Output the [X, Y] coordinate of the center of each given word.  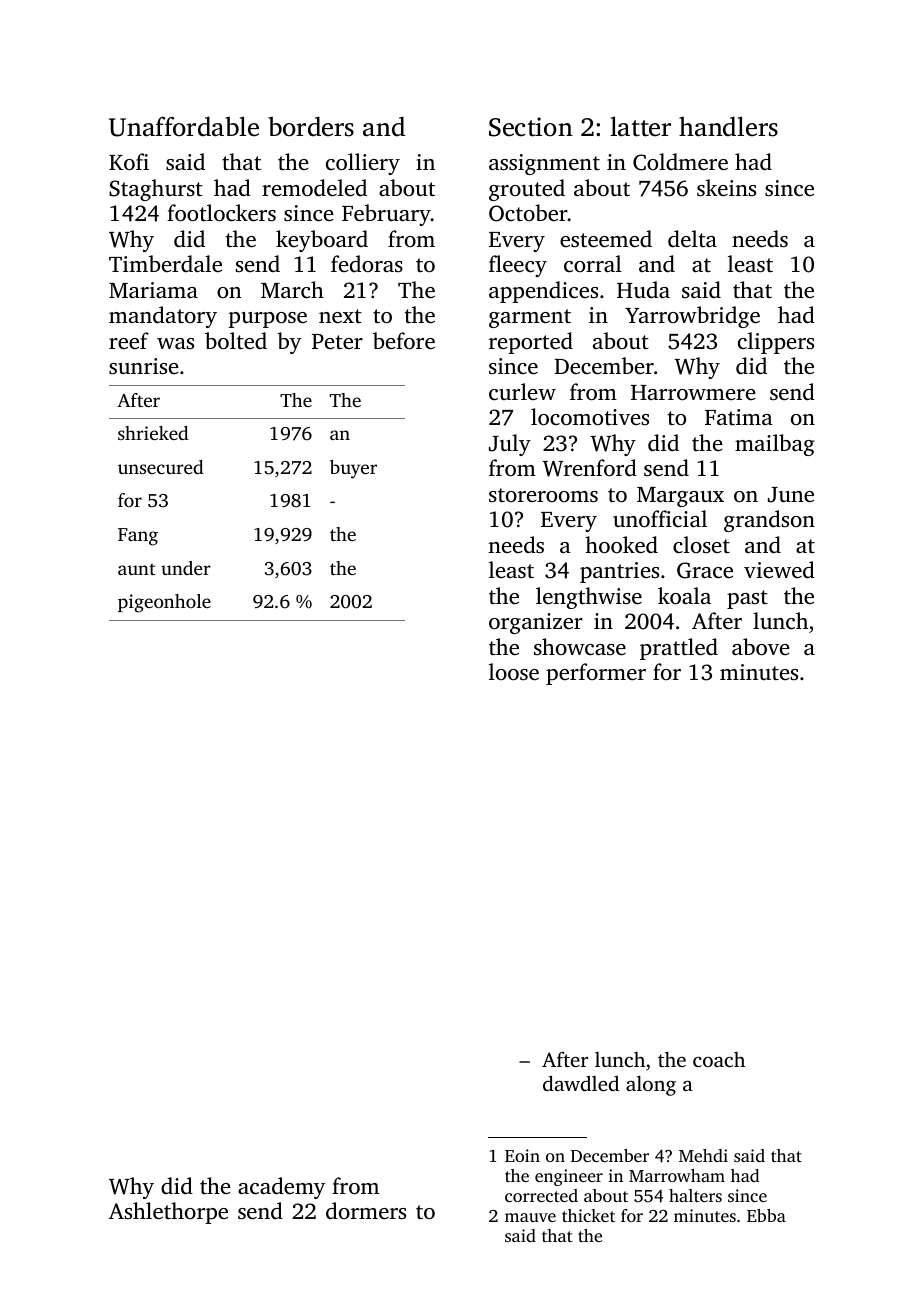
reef [129, 340]
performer [596, 674]
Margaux [680, 497]
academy [281, 1188]
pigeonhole [164, 603]
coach [719, 1059]
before [404, 341]
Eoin [522, 1155]
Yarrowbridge [692, 317]
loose [514, 672]
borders [311, 126]
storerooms [543, 495]
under [186, 568]
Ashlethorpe [168, 1213]
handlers [728, 126]
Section [531, 127]
